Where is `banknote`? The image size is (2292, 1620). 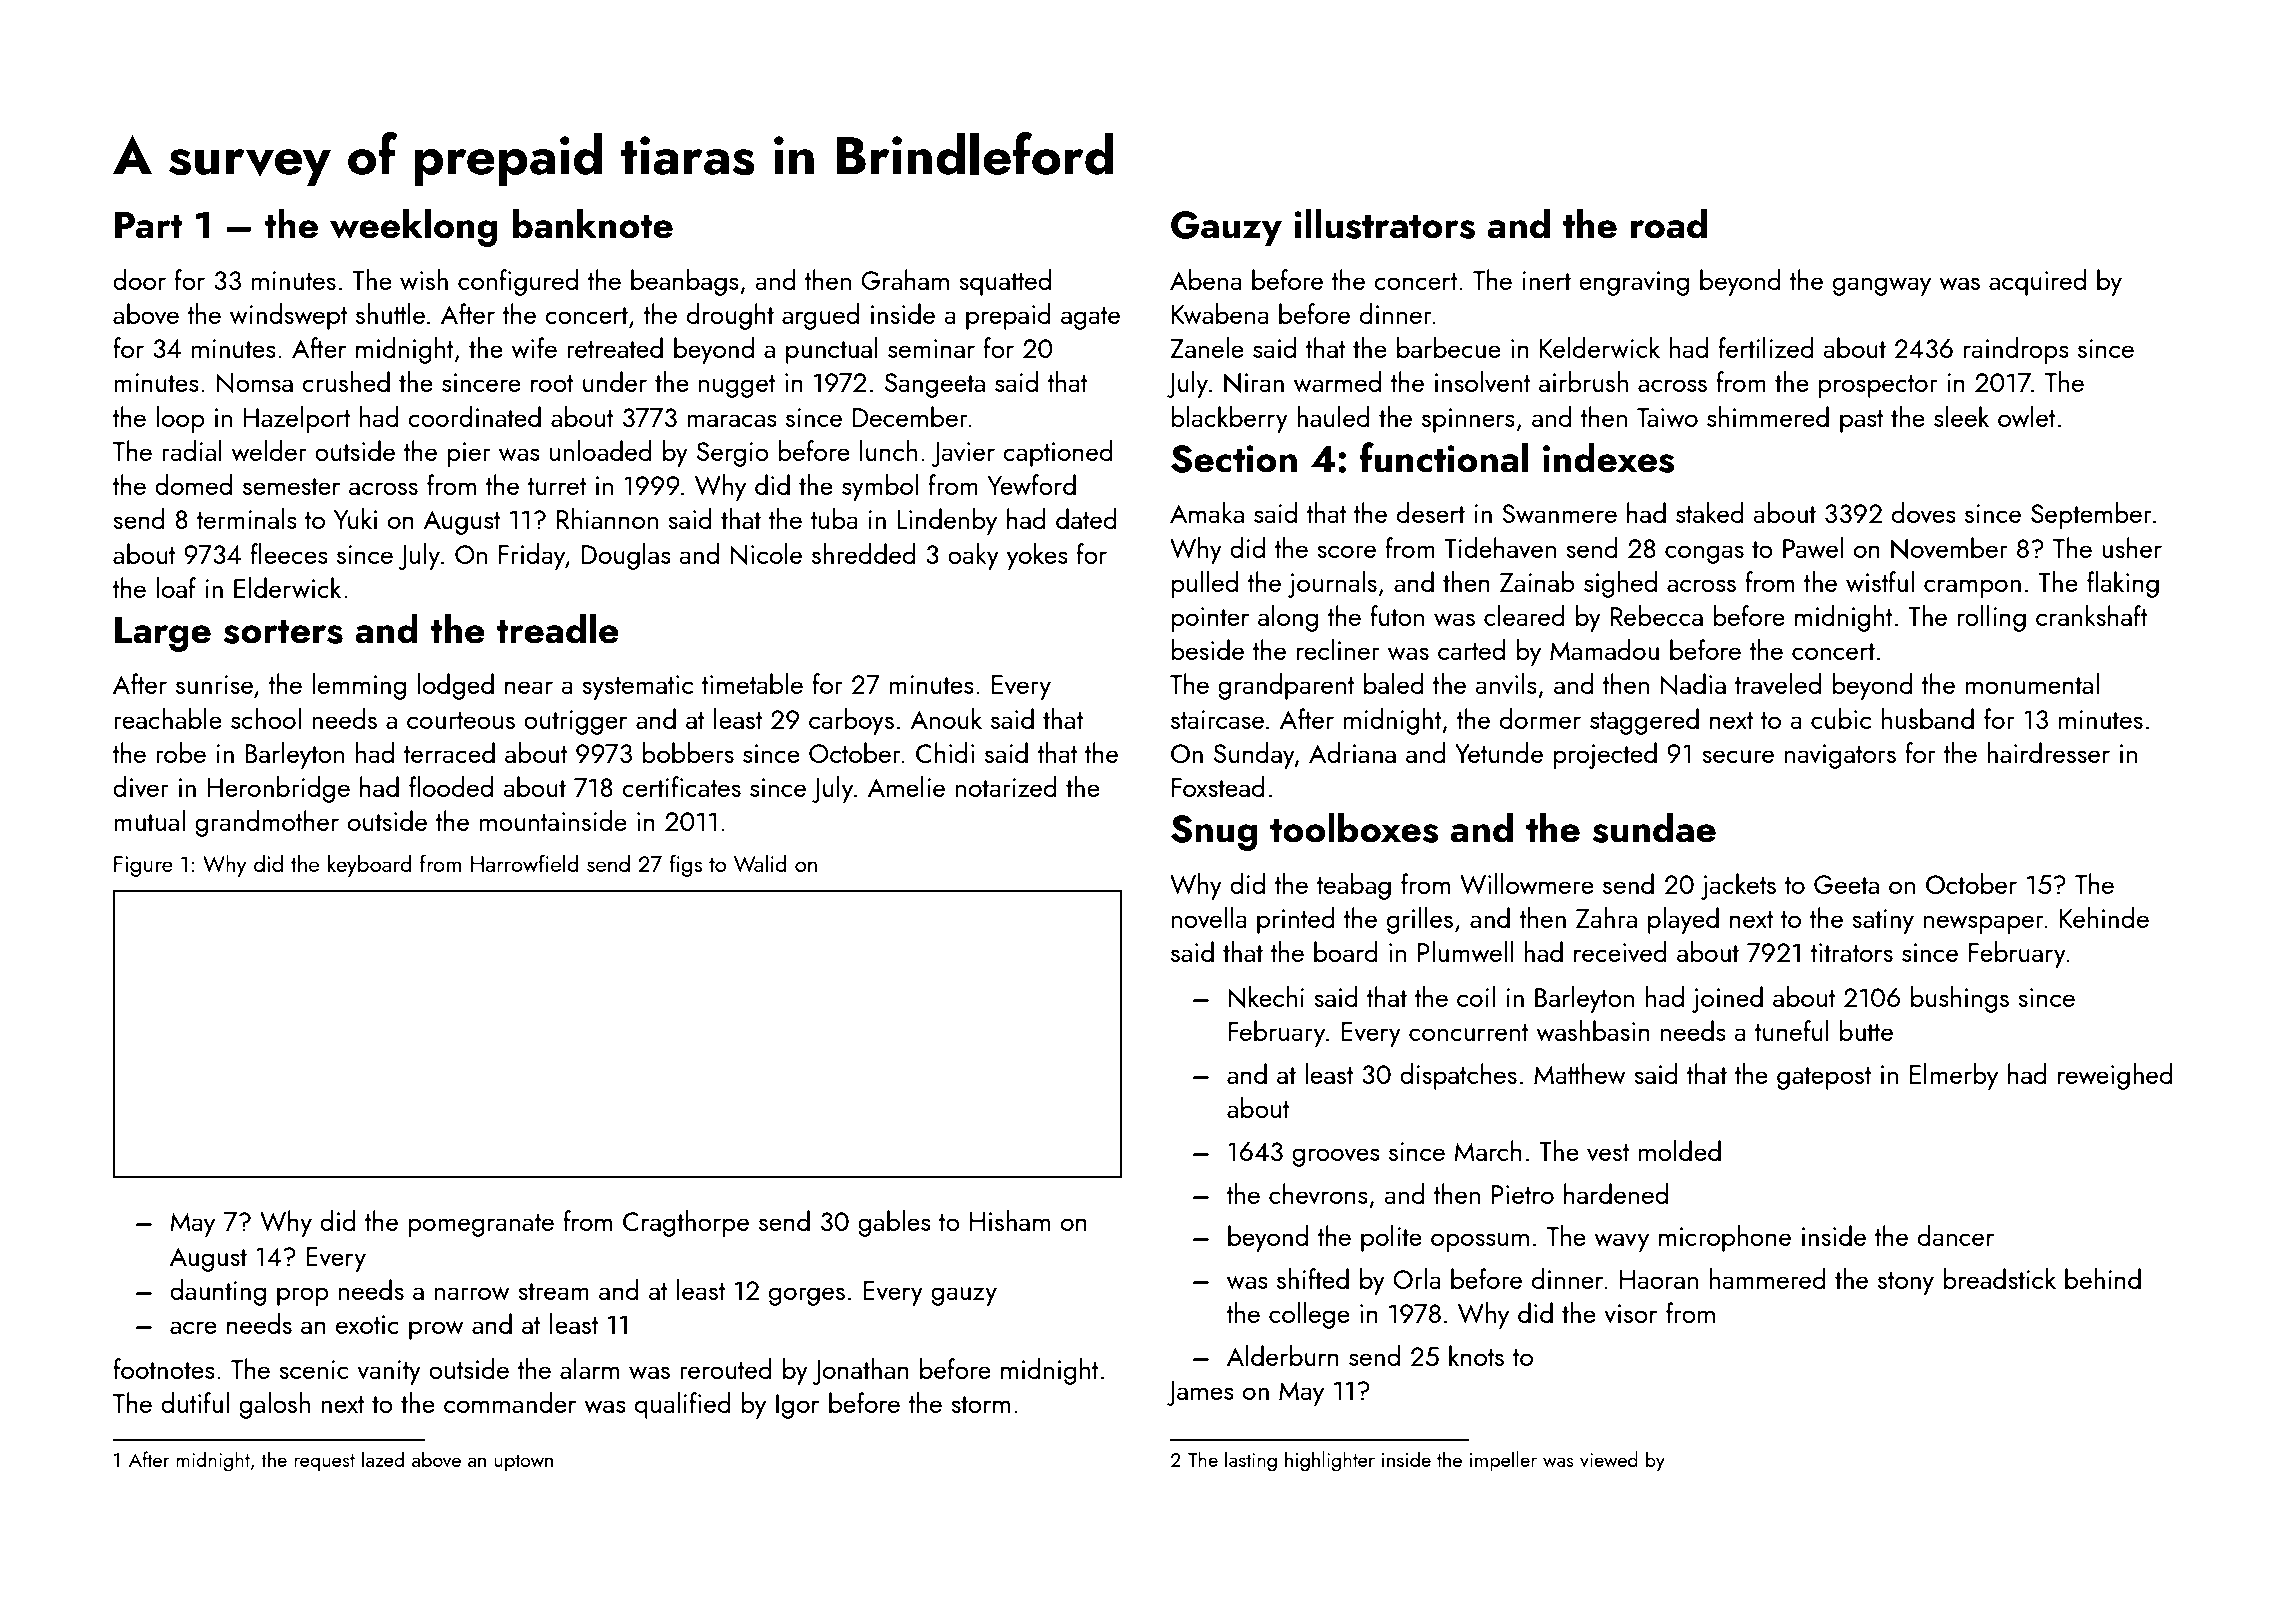
banknote is located at coordinates (592, 224).
